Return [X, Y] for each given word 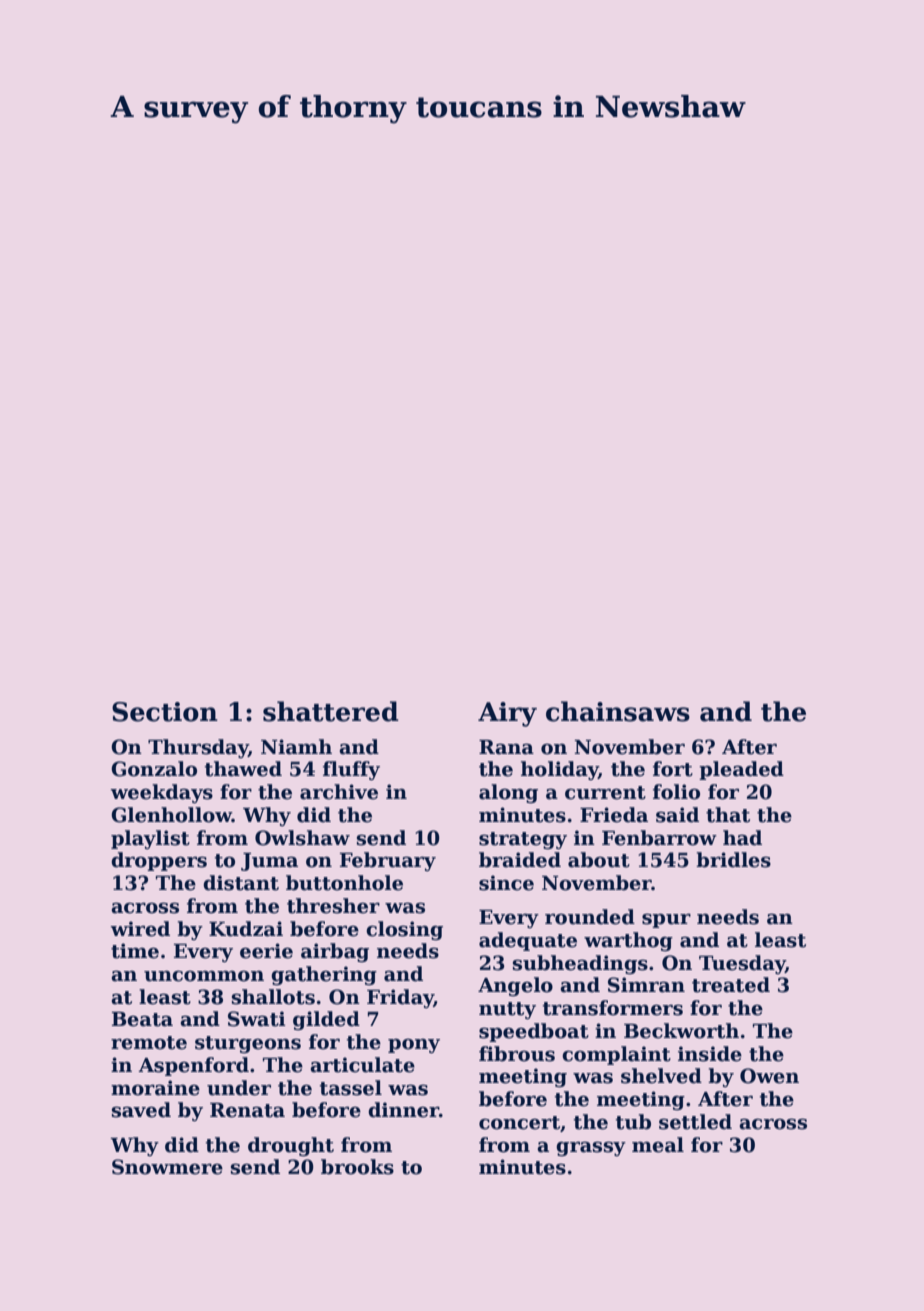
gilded [326, 1020]
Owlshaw [302, 838]
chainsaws [618, 711]
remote [149, 1043]
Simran [646, 985]
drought [291, 1146]
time [135, 951]
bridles [733, 860]
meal [658, 1145]
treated [731, 985]
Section [165, 712]
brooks [357, 1167]
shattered [331, 711]
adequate [528, 941]
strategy [523, 840]
